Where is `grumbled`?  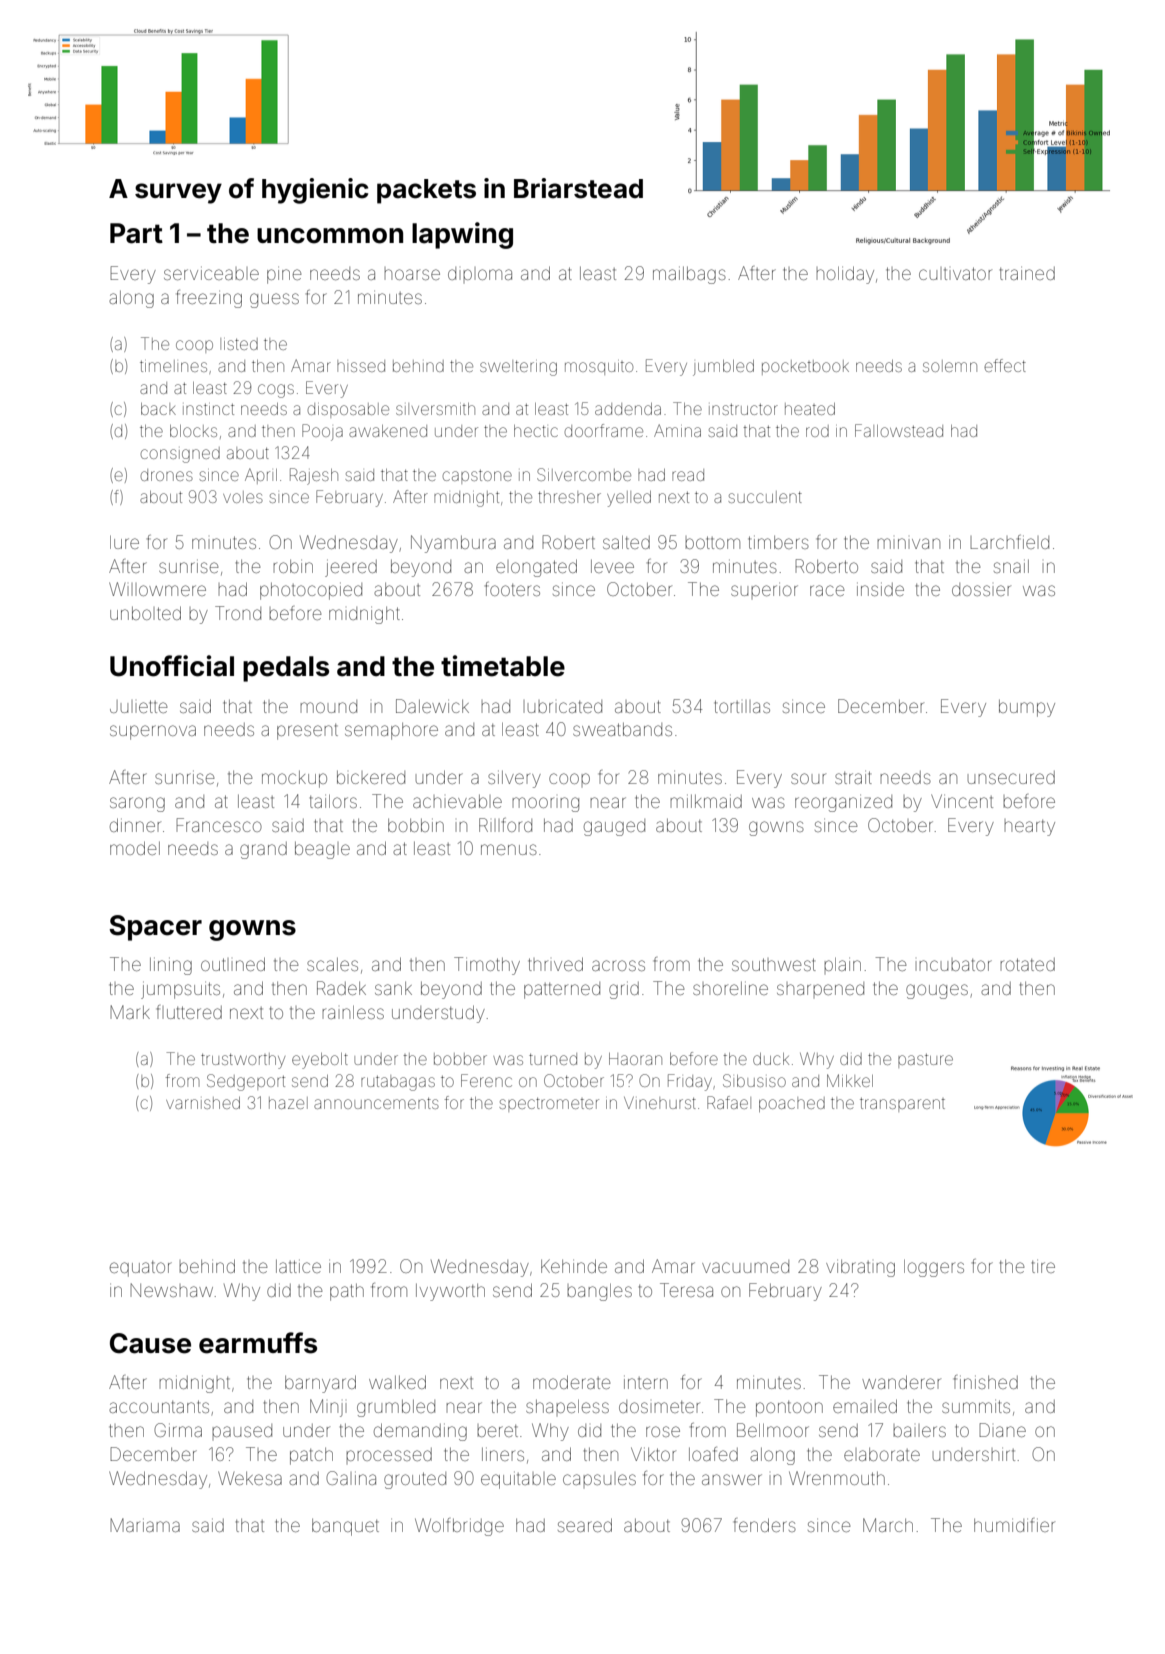 grumbled is located at coordinates (396, 1408).
